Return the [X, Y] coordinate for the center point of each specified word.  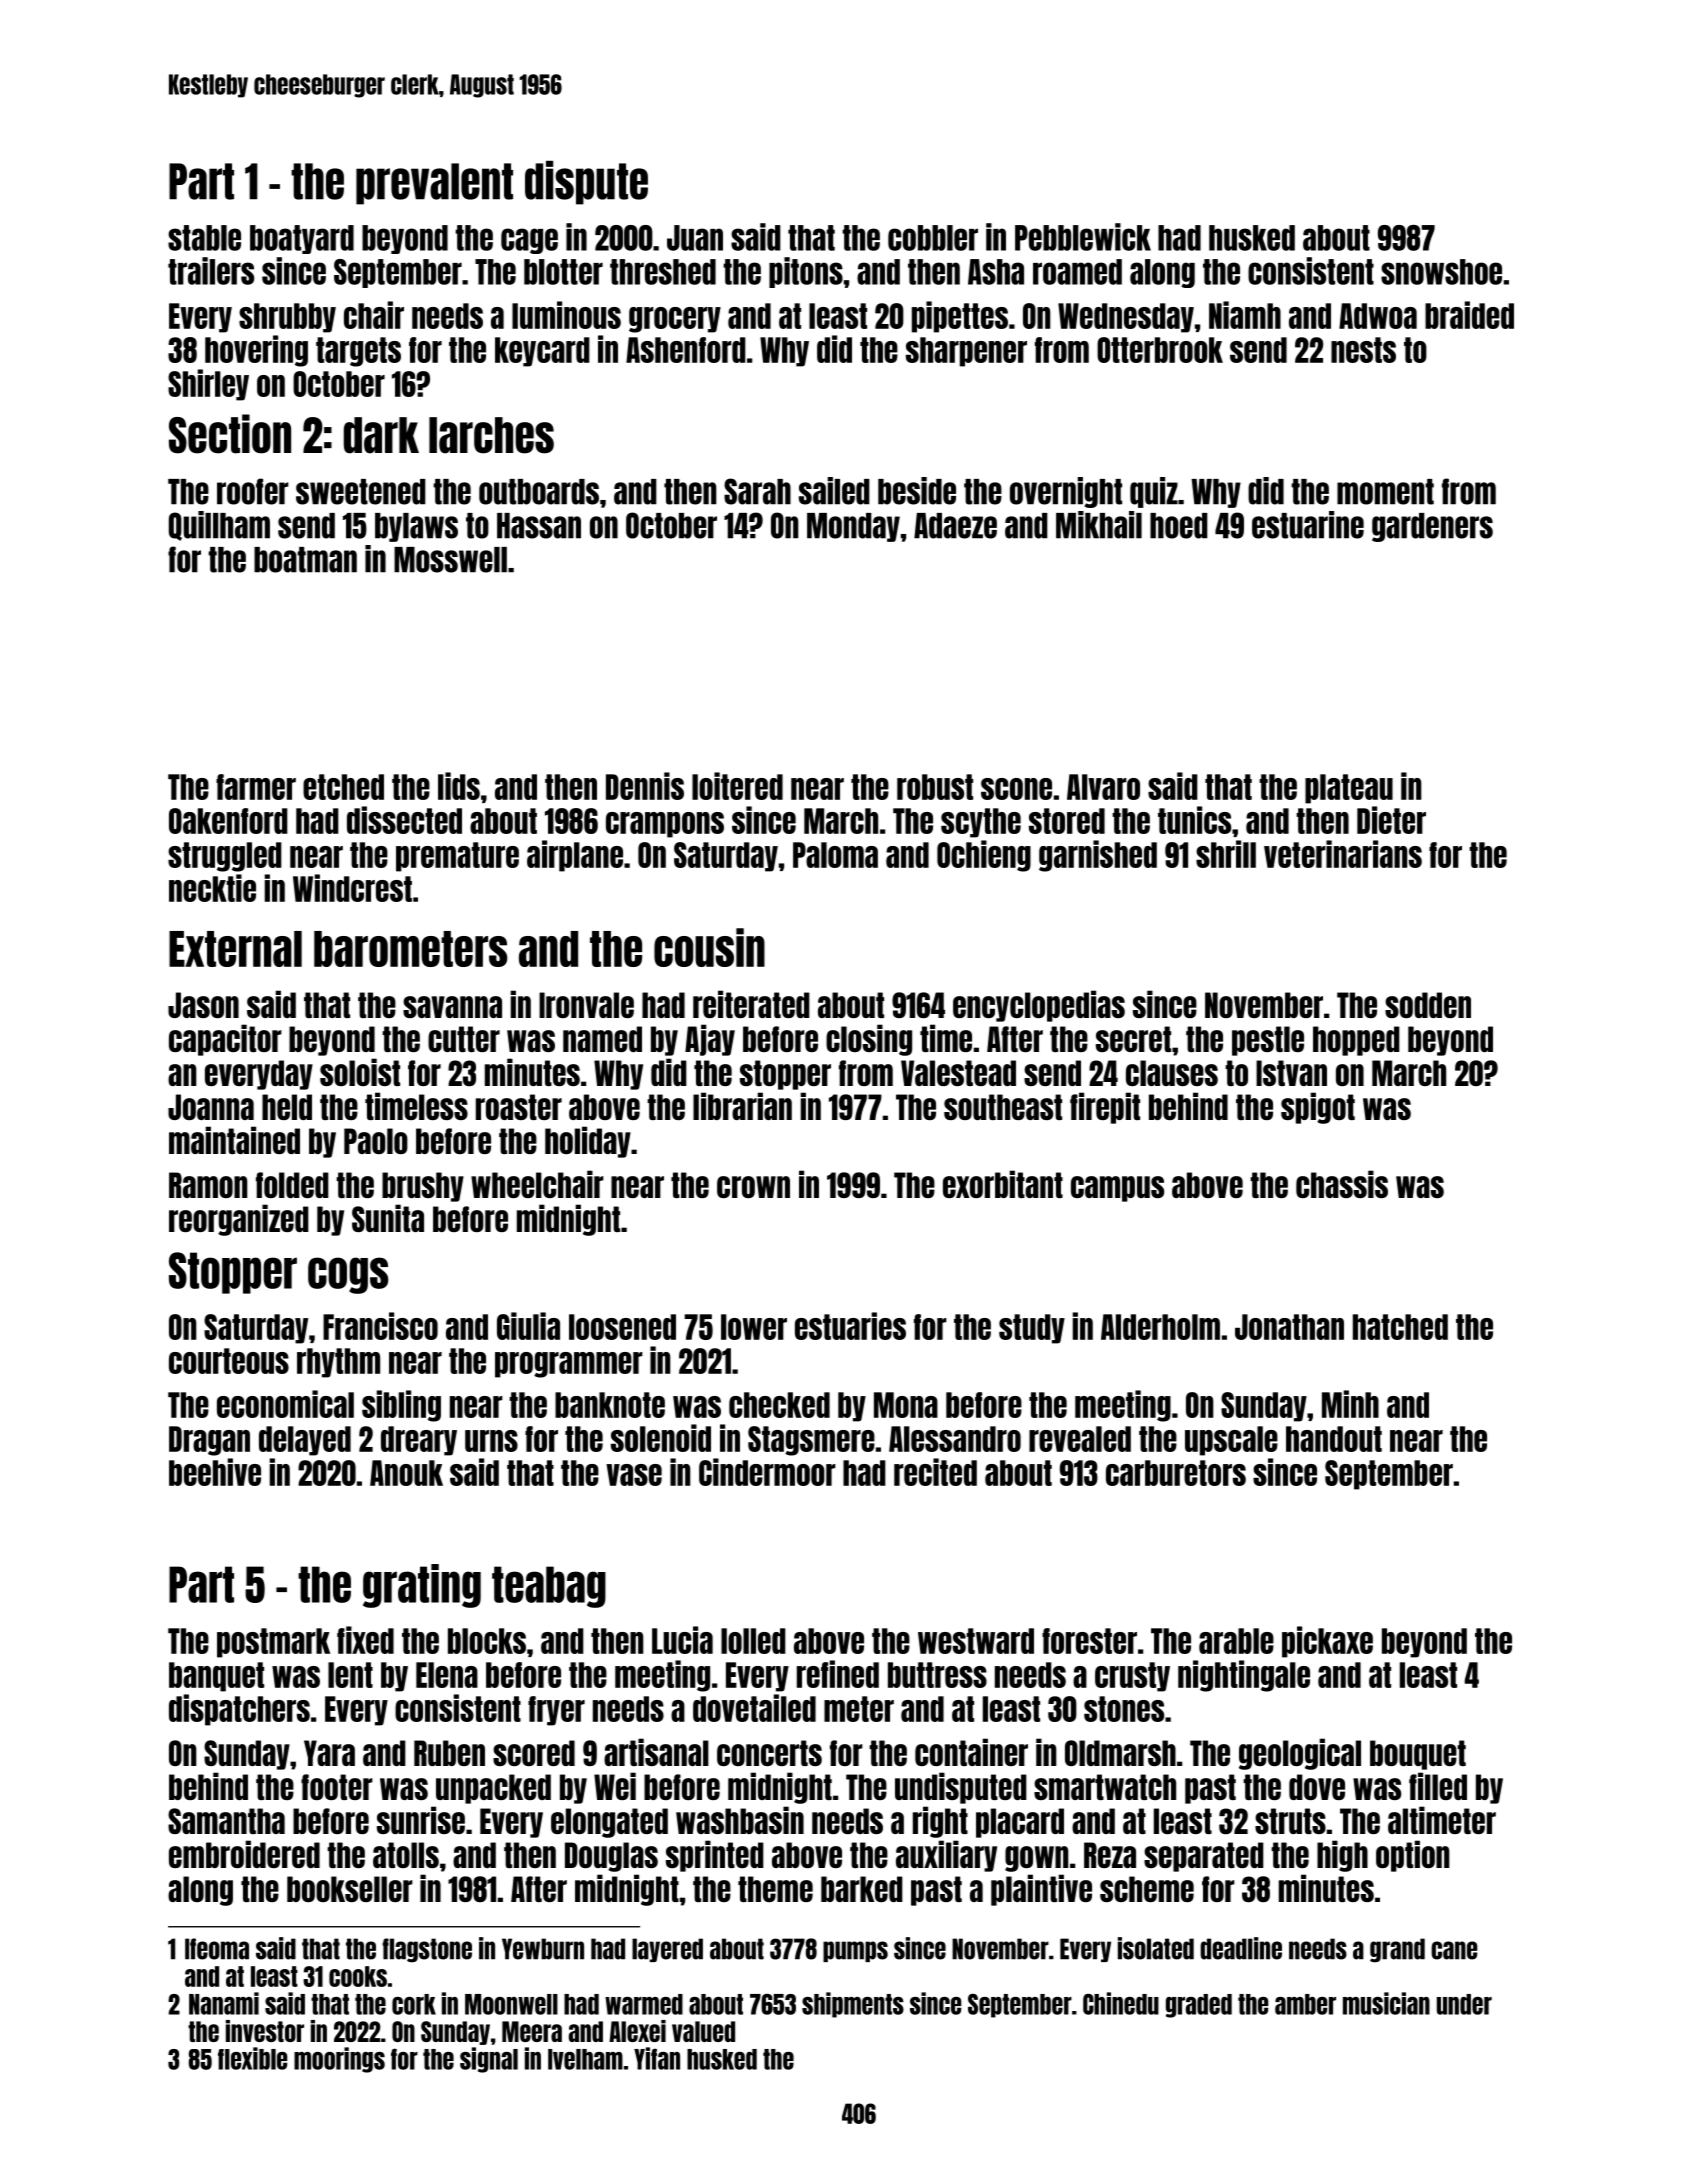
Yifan [657, 2058]
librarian [742, 1106]
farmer [256, 787]
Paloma [835, 855]
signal [489, 2060]
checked [779, 1405]
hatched [1400, 1327]
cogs [348, 1275]
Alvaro [1103, 787]
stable [204, 238]
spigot [1318, 1108]
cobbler [933, 238]
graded [1199, 2006]
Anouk [406, 1473]
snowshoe [1441, 272]
